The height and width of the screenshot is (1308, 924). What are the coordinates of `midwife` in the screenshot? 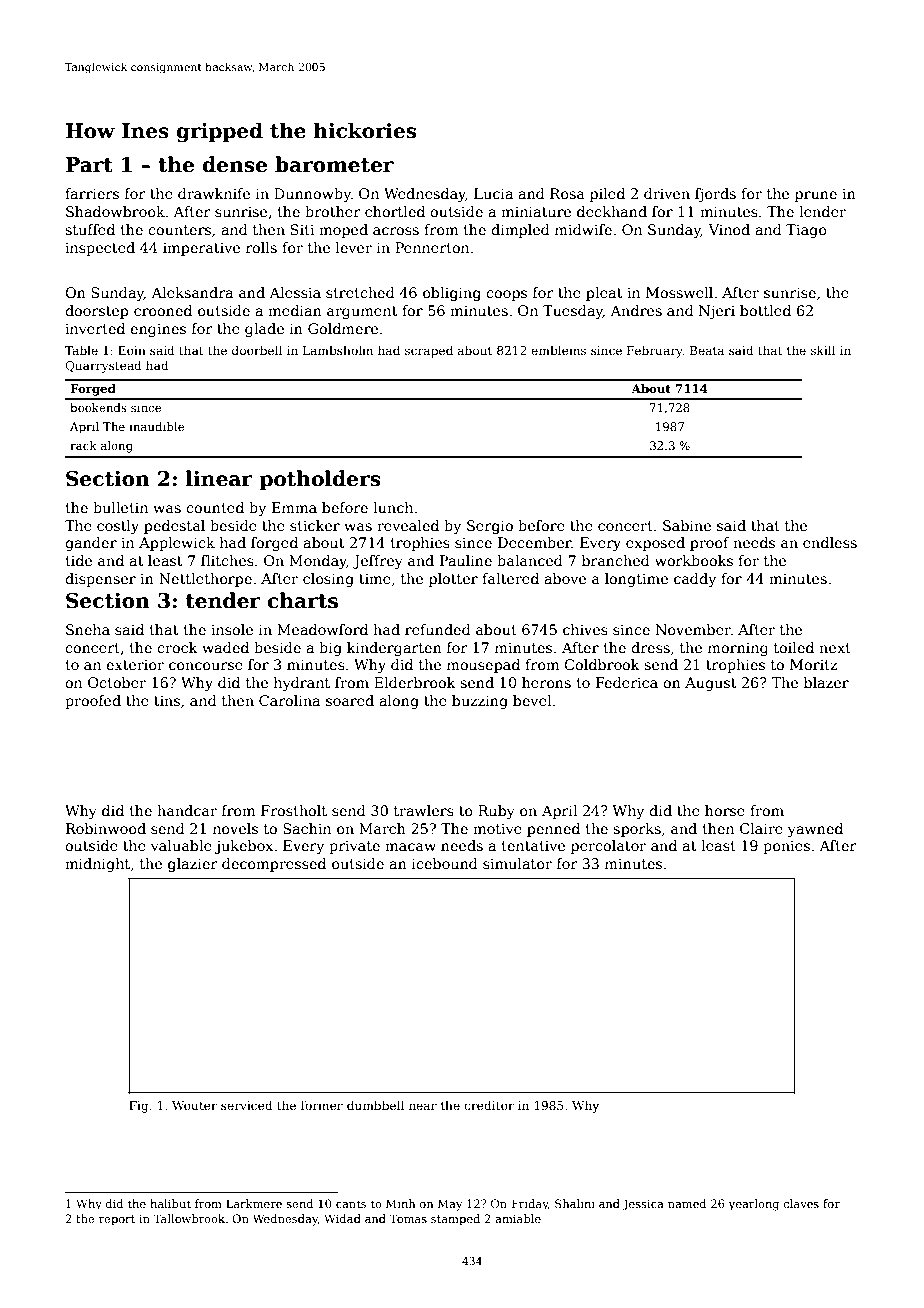 It's located at (583, 229).
